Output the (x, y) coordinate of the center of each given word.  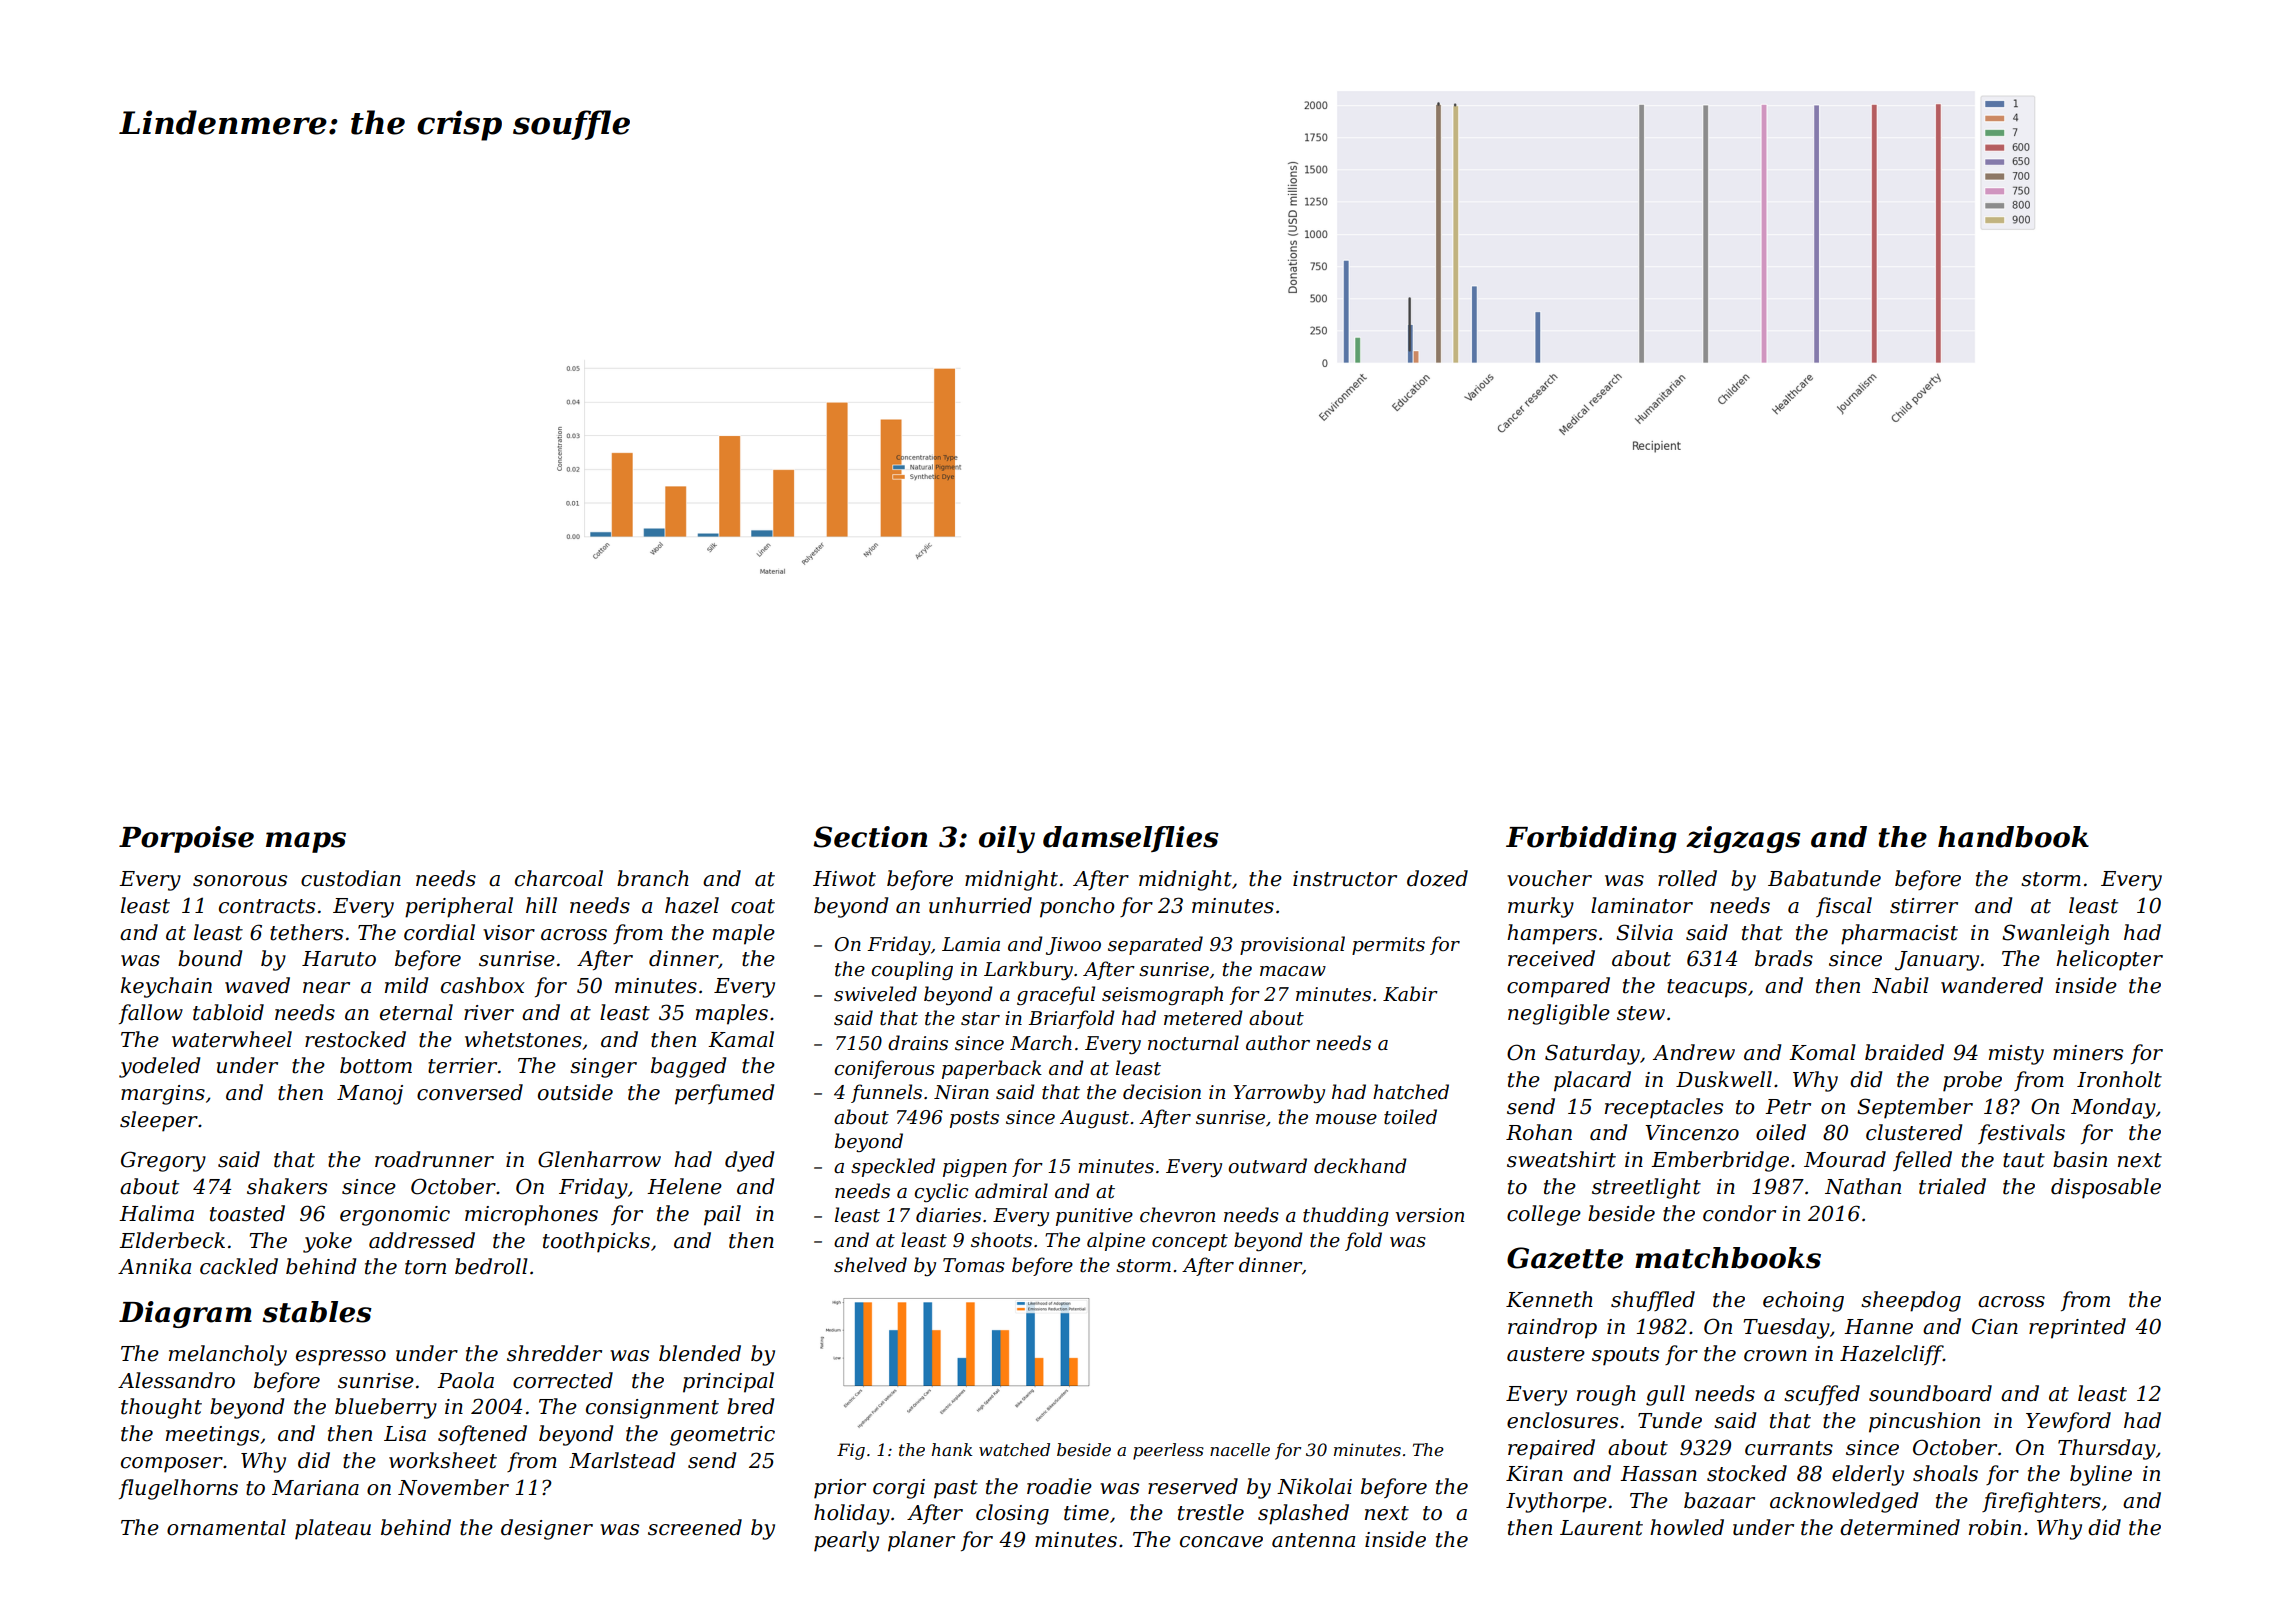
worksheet (443, 1460)
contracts (267, 906)
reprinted (2077, 1328)
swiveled (875, 994)
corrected (563, 1380)
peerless (1168, 1451)
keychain (166, 987)
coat (753, 906)
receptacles (1664, 1108)
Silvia (1644, 932)
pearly (846, 1541)
